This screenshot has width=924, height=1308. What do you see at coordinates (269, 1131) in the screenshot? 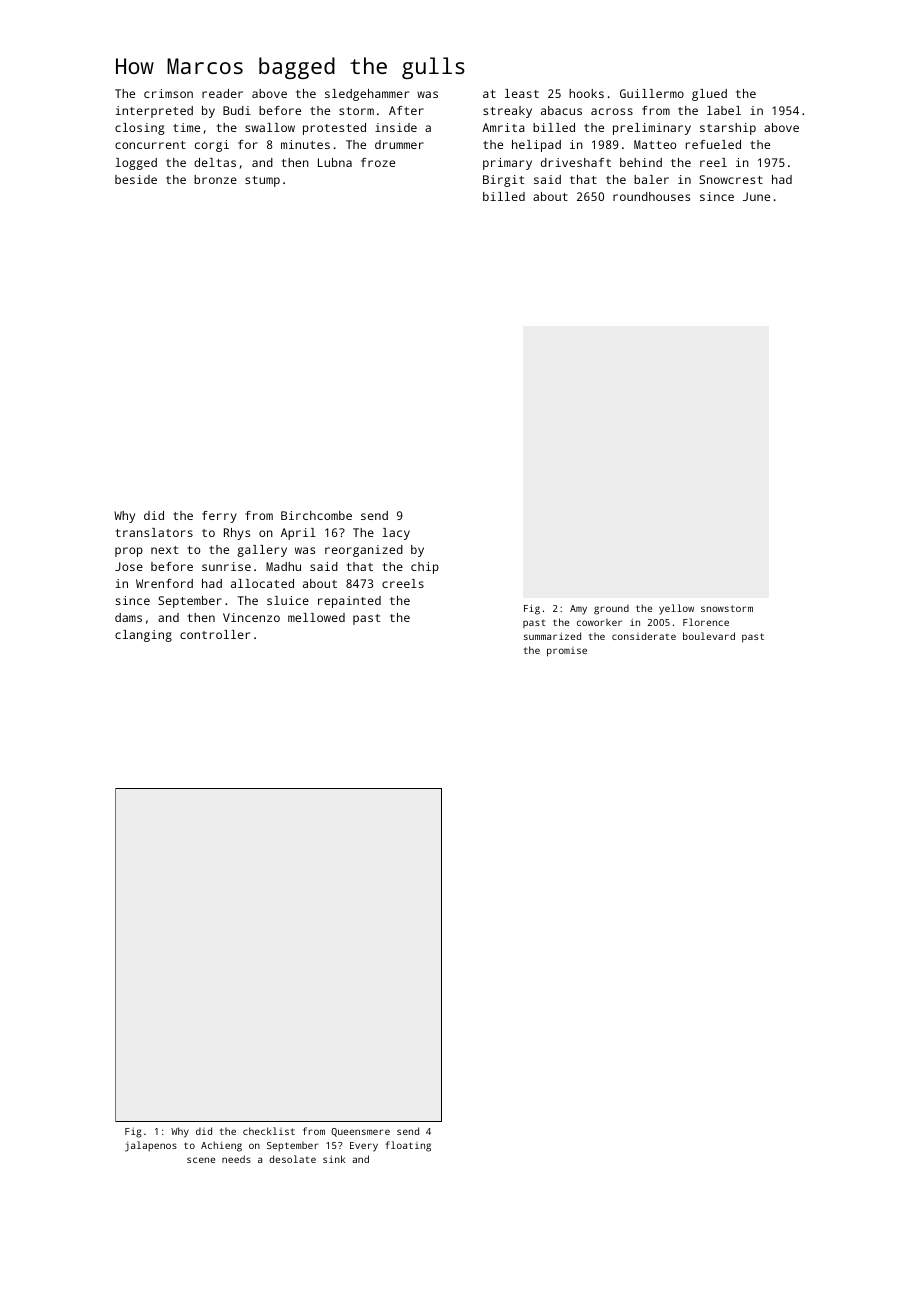
I see `checklist` at bounding box center [269, 1131].
